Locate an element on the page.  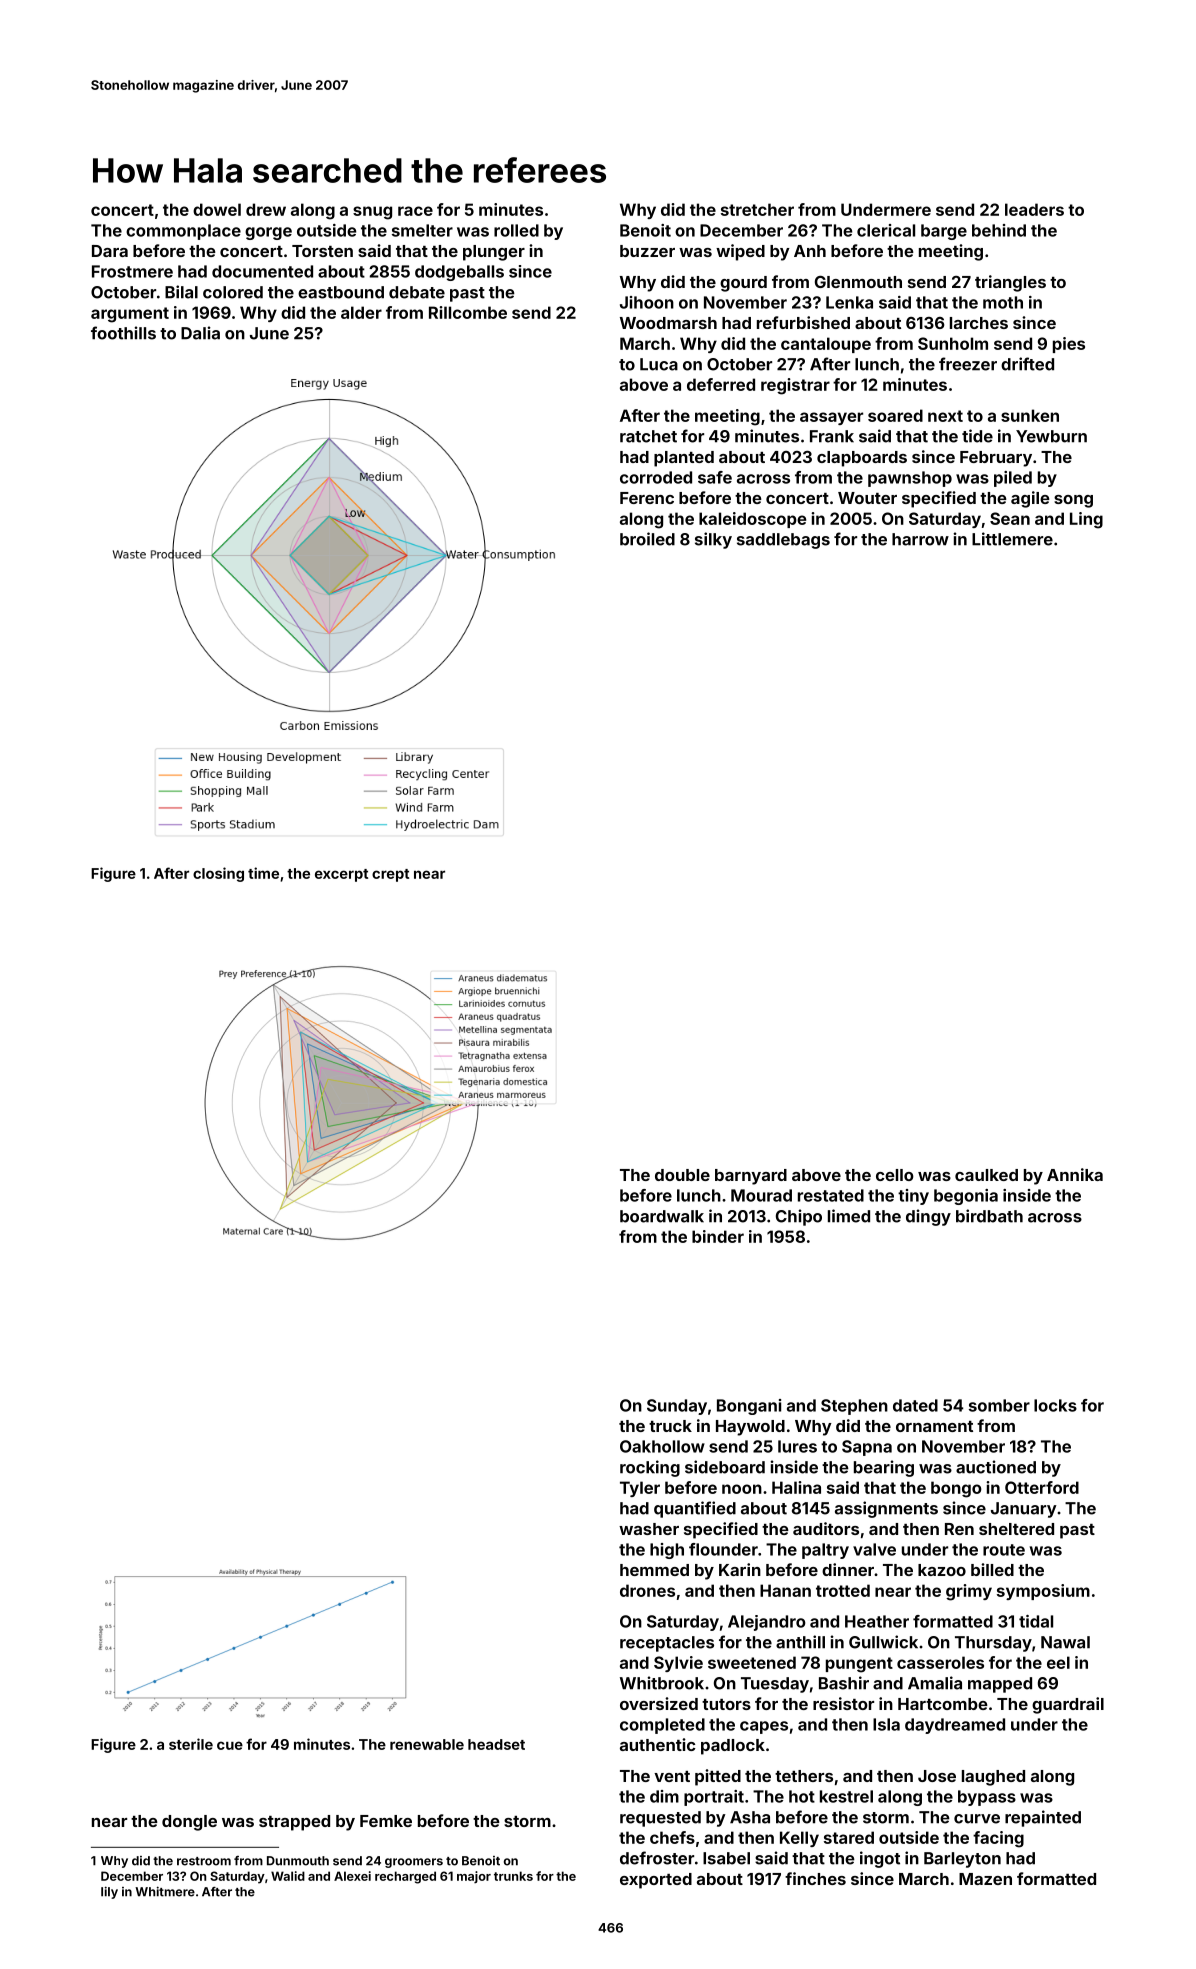
cello is located at coordinates (895, 1175).
